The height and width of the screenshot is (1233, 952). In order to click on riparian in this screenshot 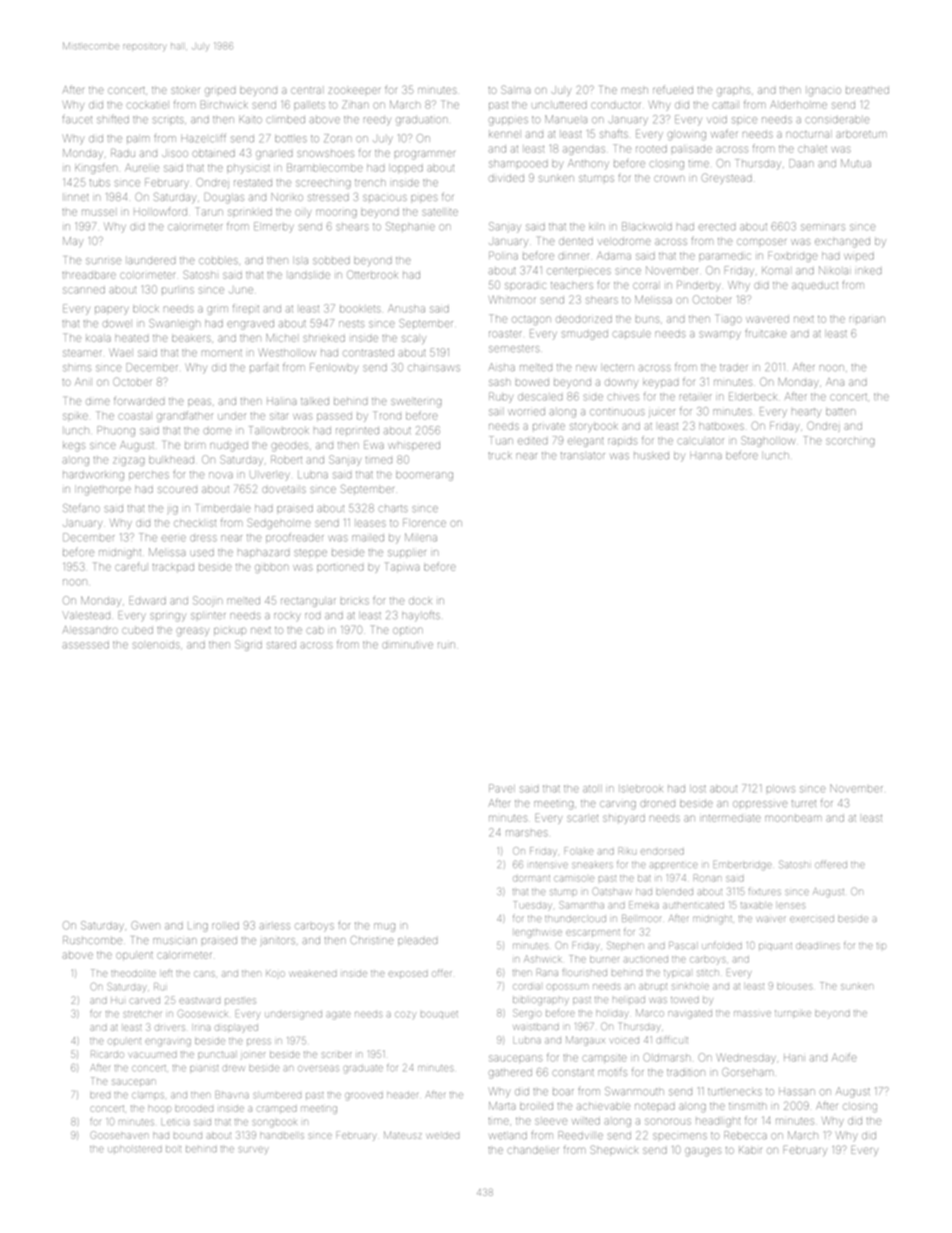, I will do `click(867, 319)`.
